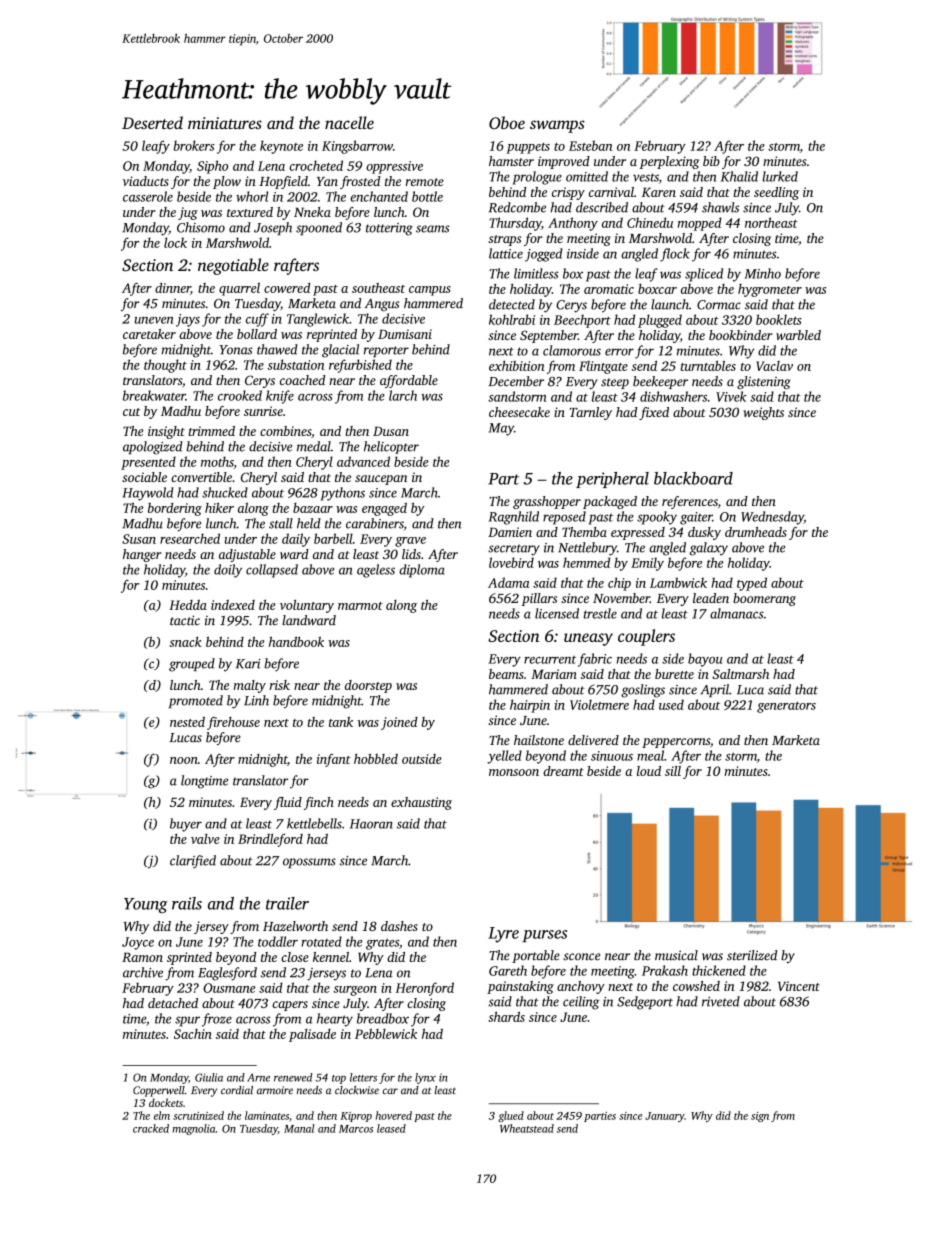  Describe the element at coordinates (228, 571) in the page. I see `doily` at that location.
